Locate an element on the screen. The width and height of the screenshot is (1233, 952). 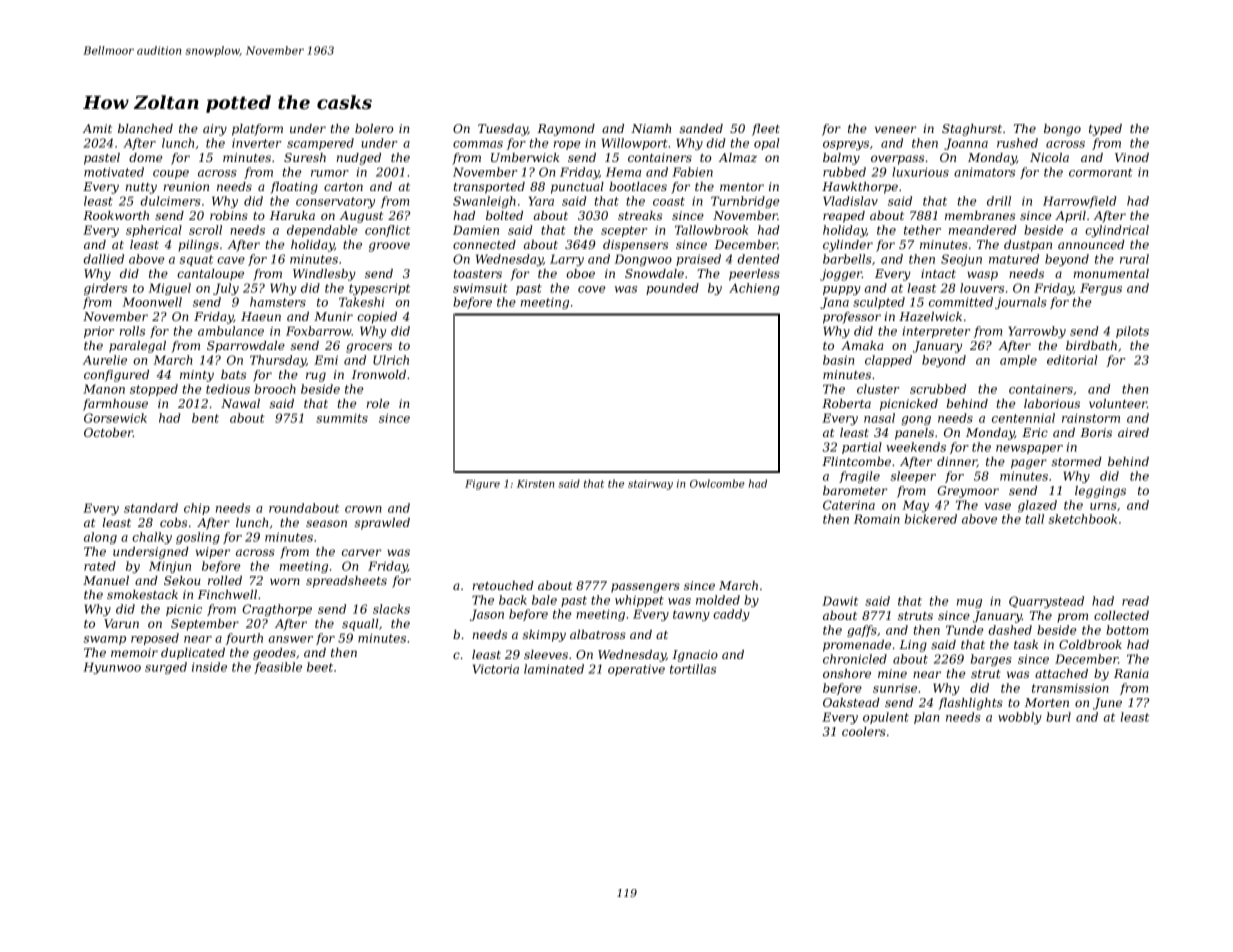
coolers is located at coordinates (864, 731).
